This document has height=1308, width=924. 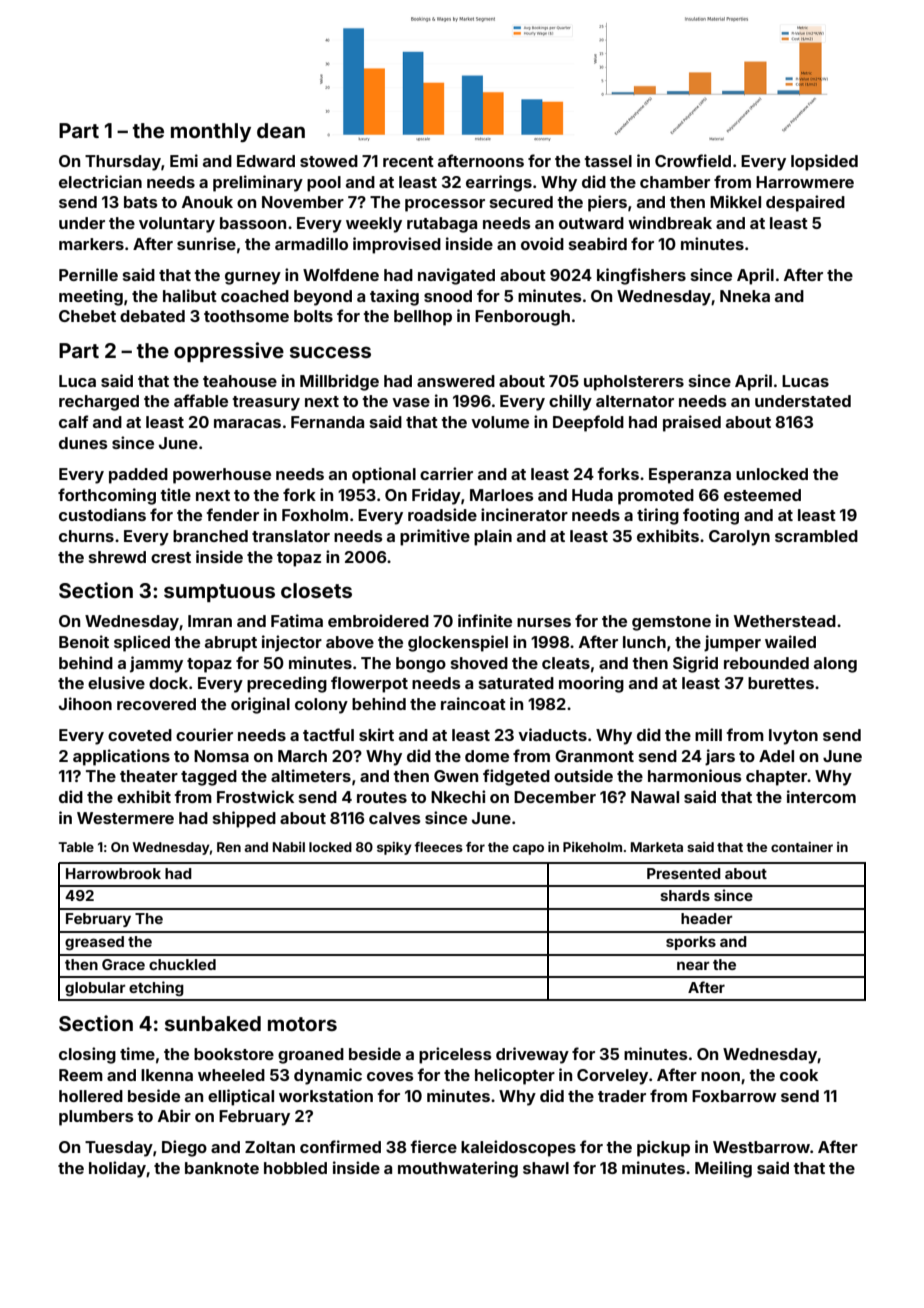 I want to click on debated, so click(x=152, y=316).
